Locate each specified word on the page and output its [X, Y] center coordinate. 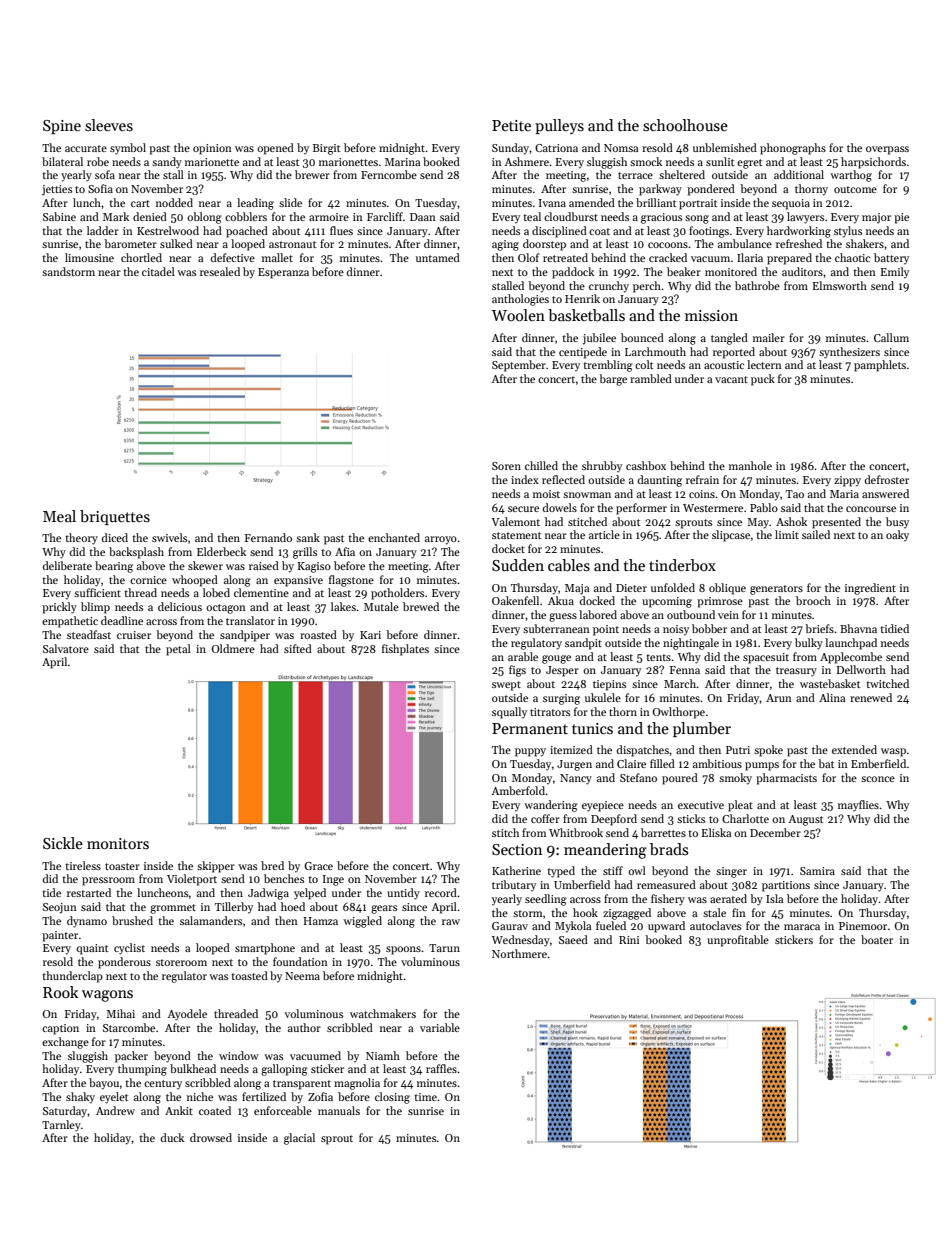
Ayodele [187, 1015]
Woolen [518, 315]
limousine [89, 257]
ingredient [870, 589]
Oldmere [233, 648]
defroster [887, 479]
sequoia [791, 204]
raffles [441, 1068]
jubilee [599, 339]
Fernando [268, 537]
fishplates [405, 650]
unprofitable [738, 941]
